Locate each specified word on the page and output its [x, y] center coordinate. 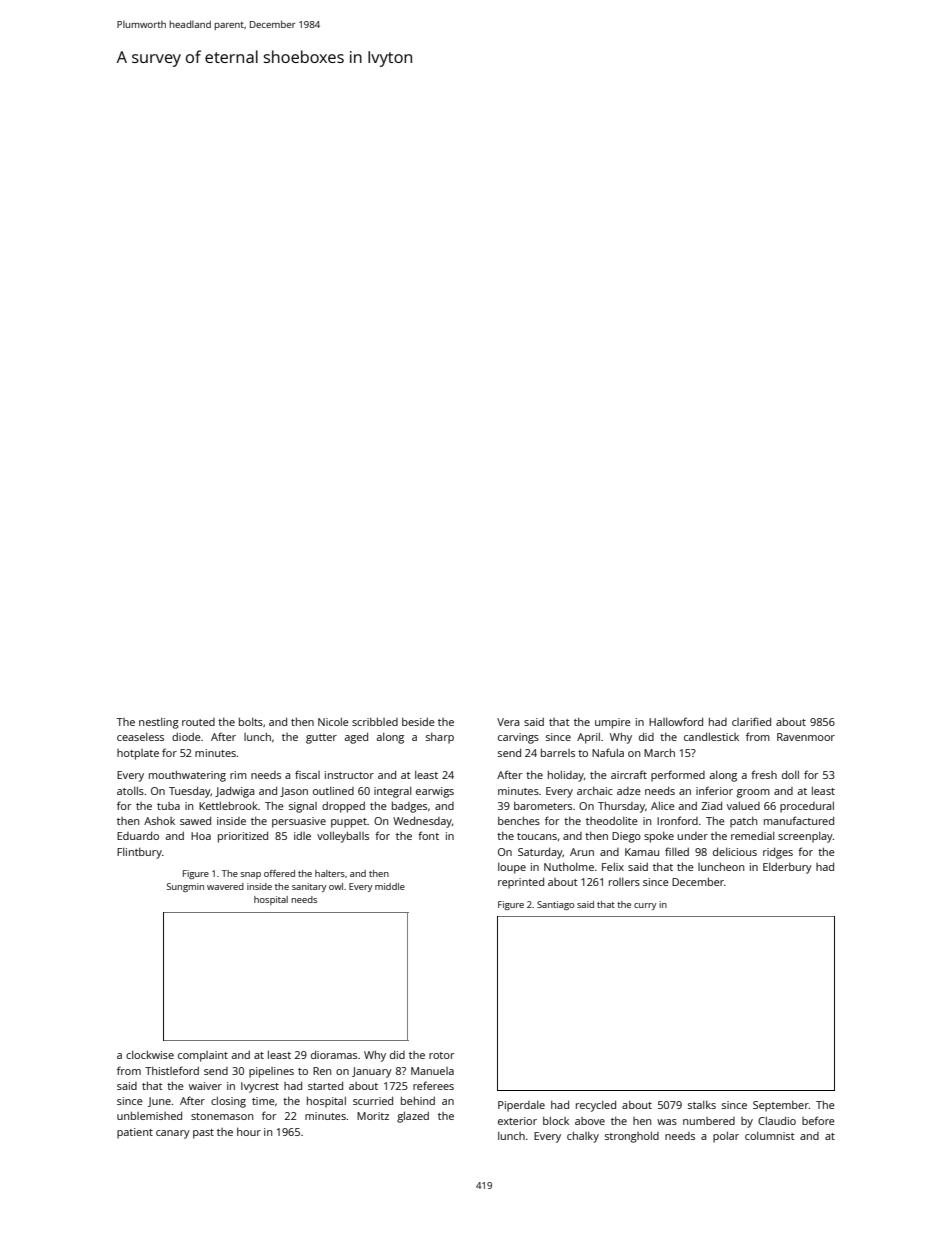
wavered [225, 886]
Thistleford [172, 1070]
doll [790, 774]
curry [645, 906]
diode [186, 737]
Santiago [555, 905]
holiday [566, 776]
